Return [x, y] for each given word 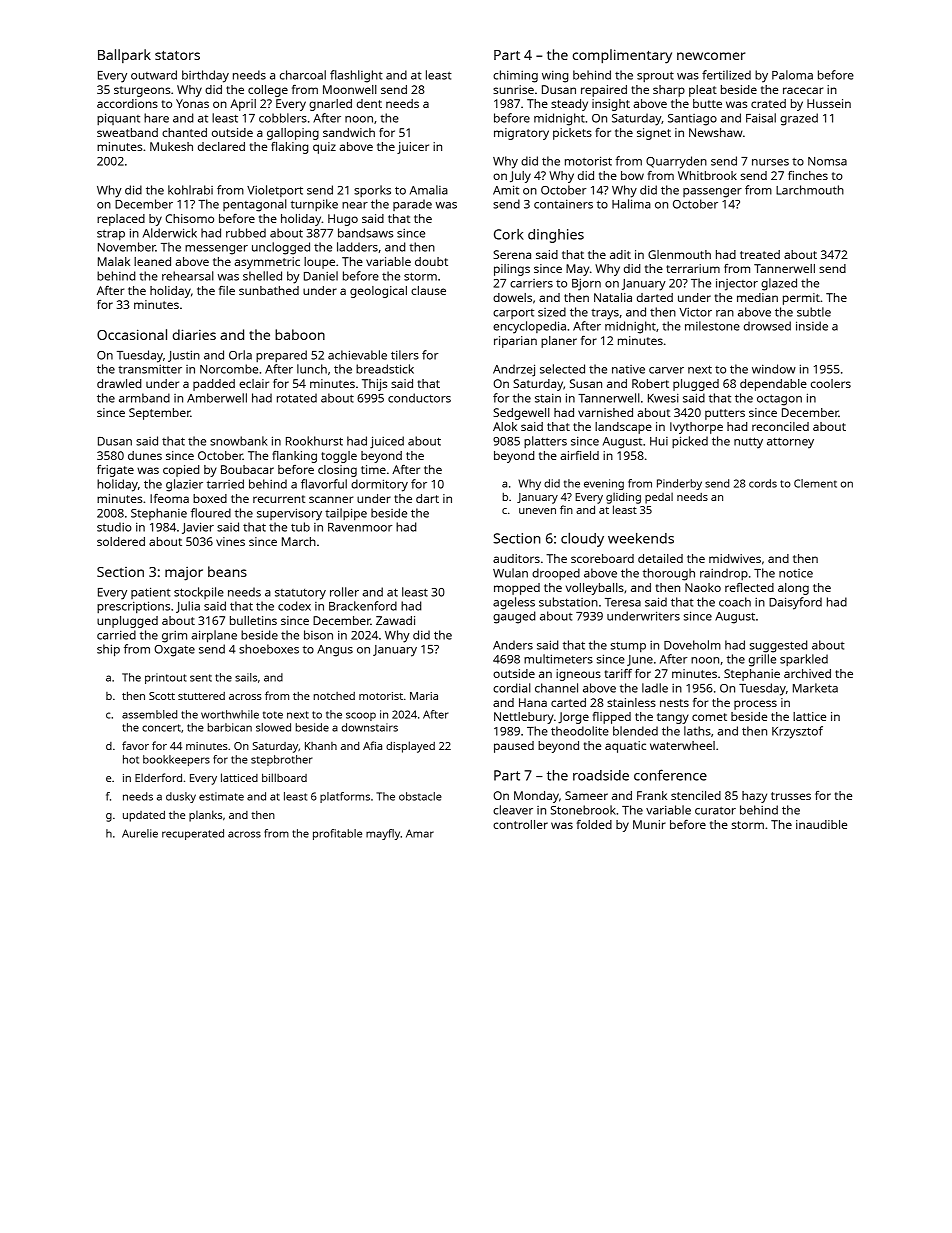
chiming [515, 76]
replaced [121, 220]
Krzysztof [797, 732]
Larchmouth [810, 190]
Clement [815, 483]
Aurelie [140, 833]
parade [412, 205]
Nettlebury [524, 718]
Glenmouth [679, 254]
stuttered [201, 696]
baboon [300, 334]
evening [604, 484]
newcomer [711, 56]
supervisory [289, 514]
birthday [205, 76]
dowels [512, 297]
